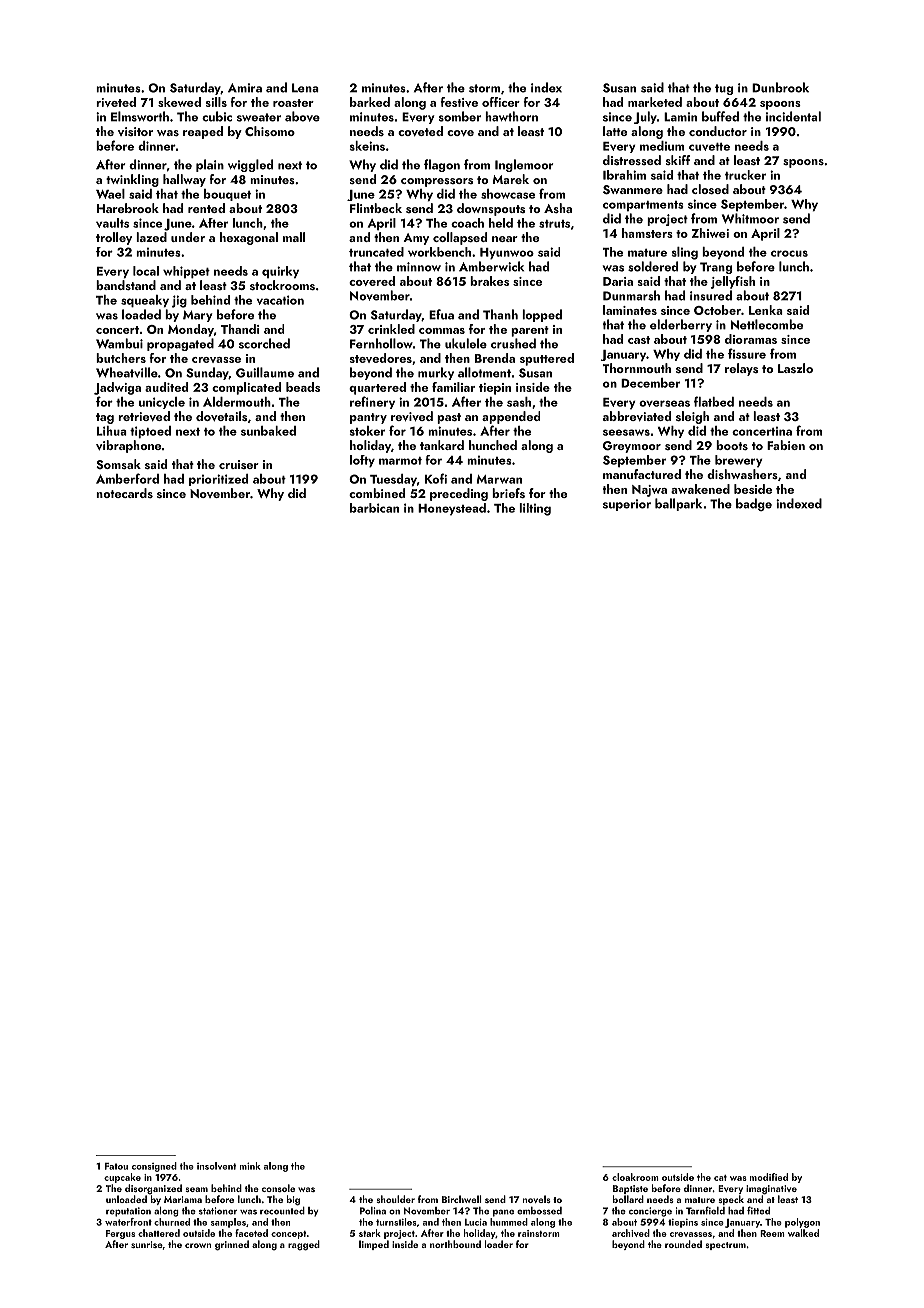 The width and height of the image is (924, 1308). I want to click on consigned, so click(154, 1167).
